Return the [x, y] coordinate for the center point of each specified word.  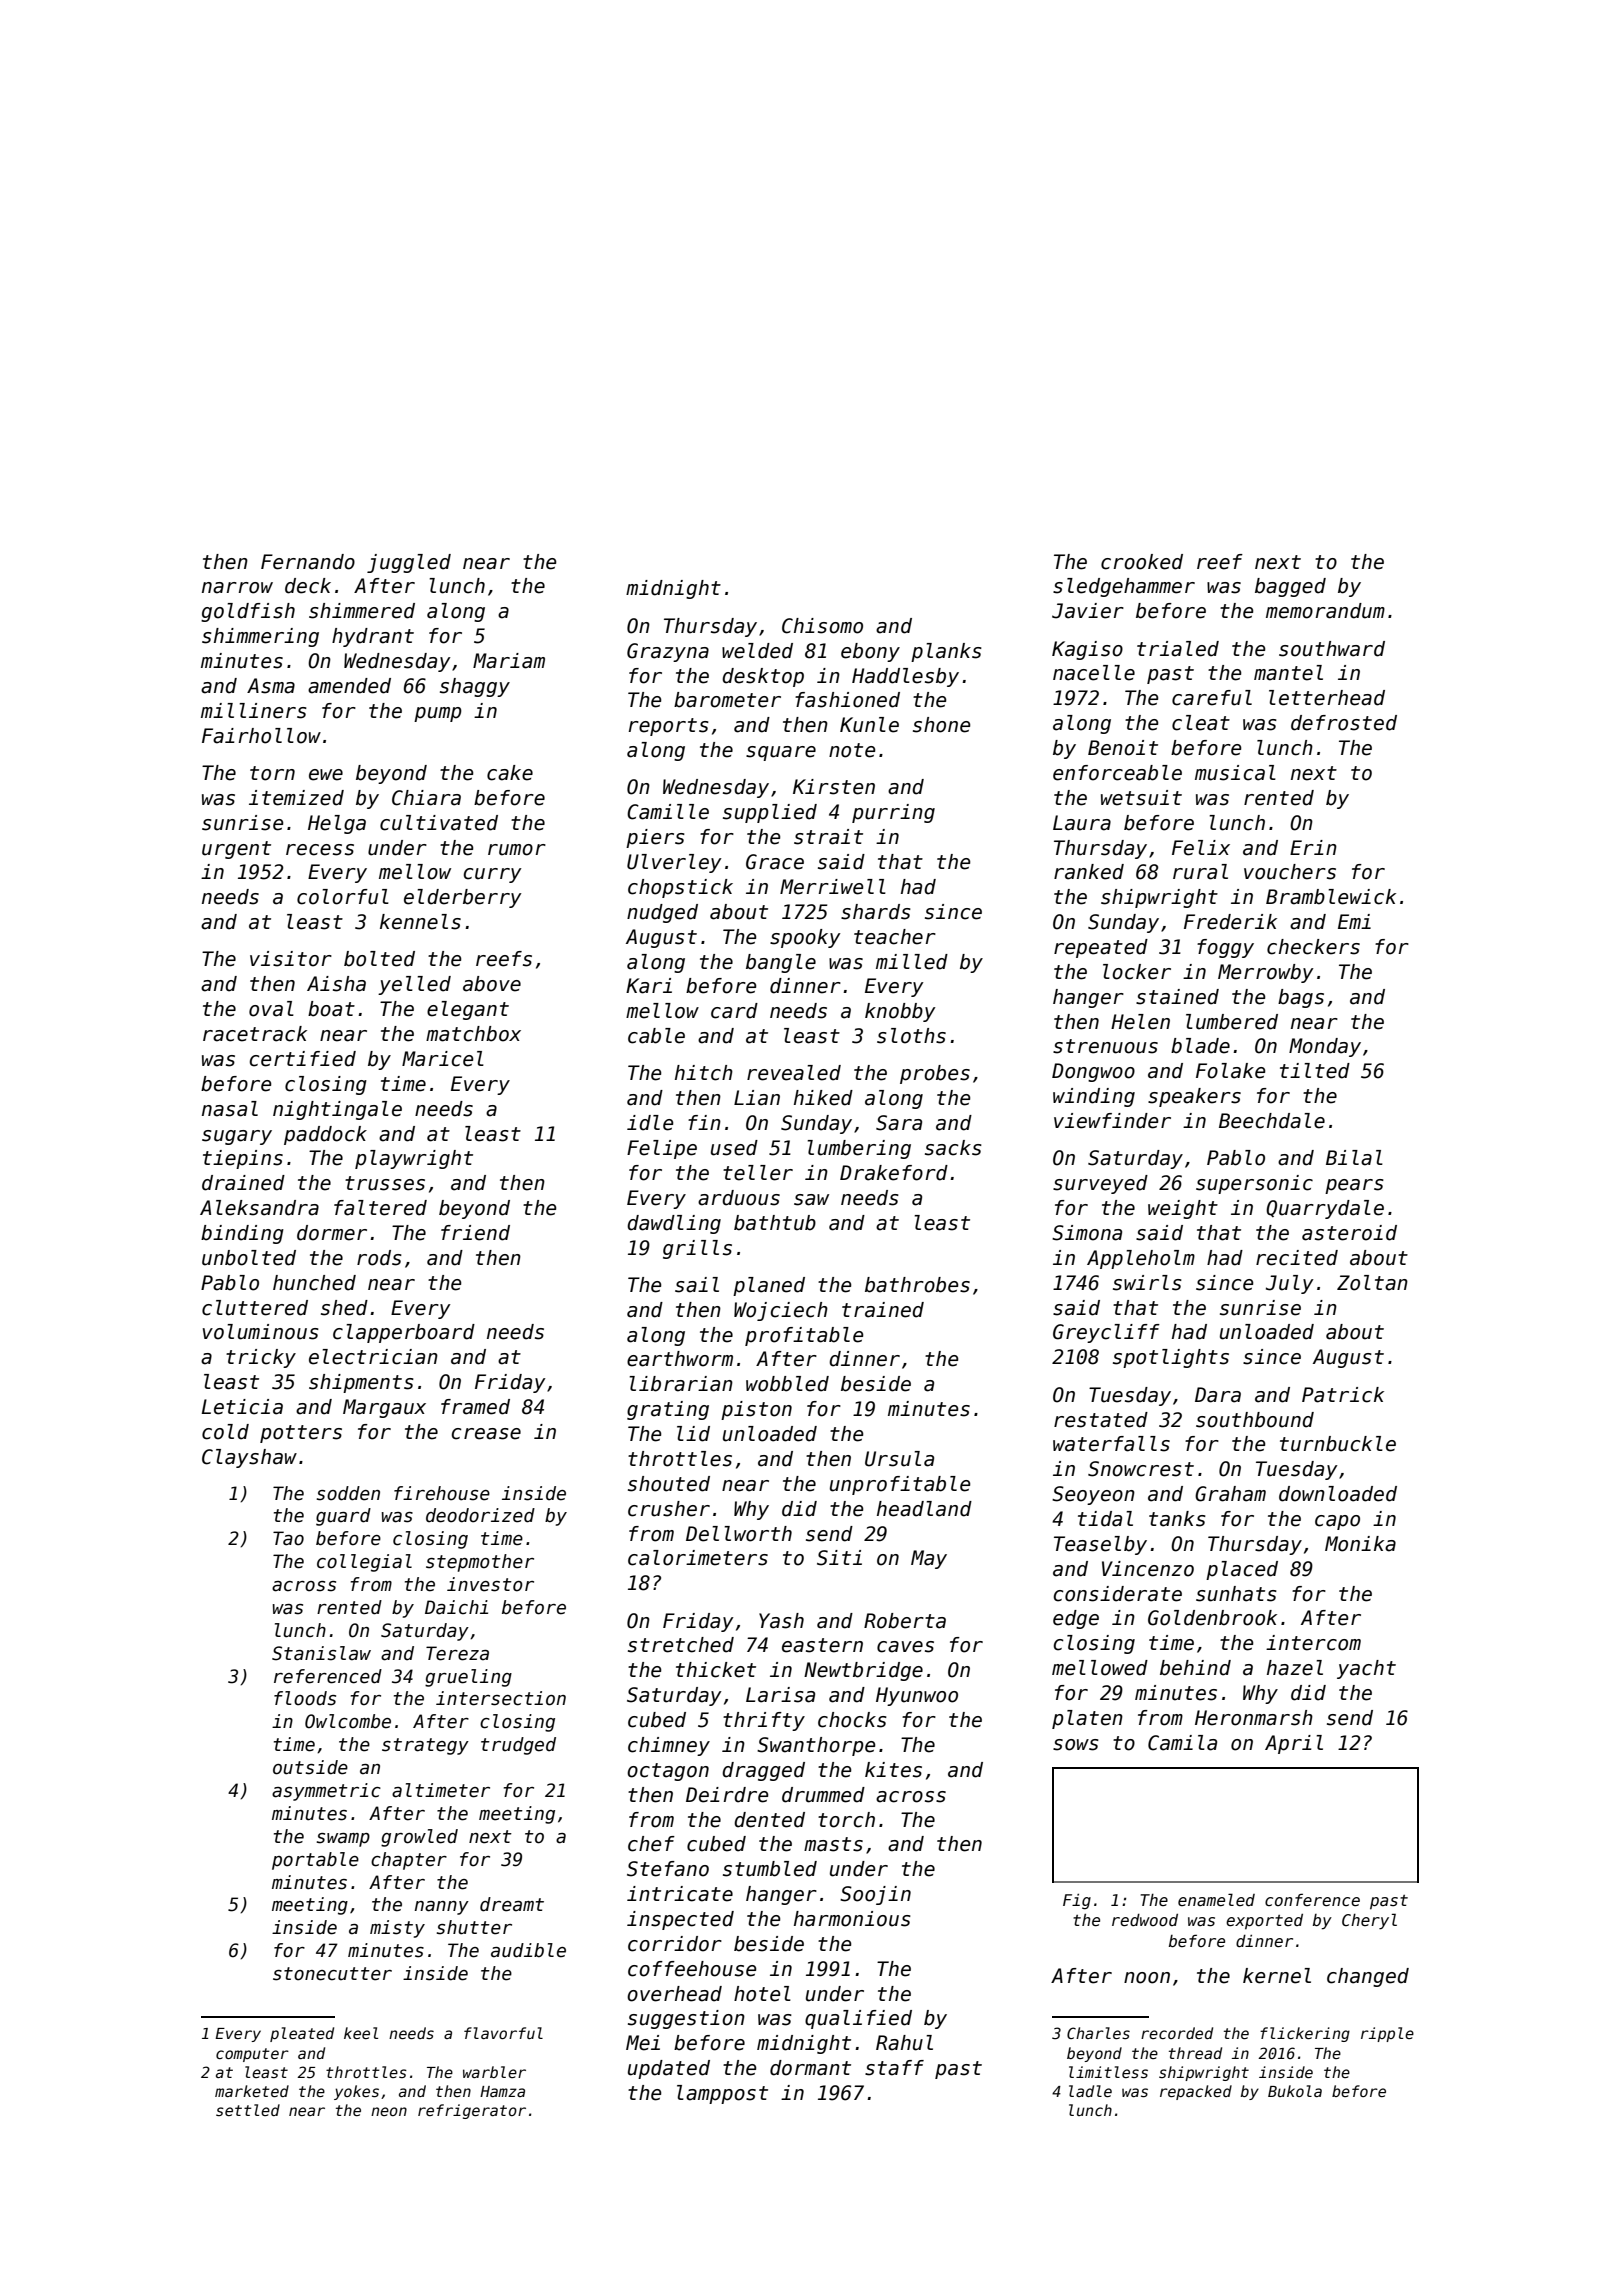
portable [315, 1861]
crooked [1142, 562]
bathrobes [917, 1285]
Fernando [308, 562]
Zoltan [1372, 1283]
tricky [261, 1358]
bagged [1290, 587]
